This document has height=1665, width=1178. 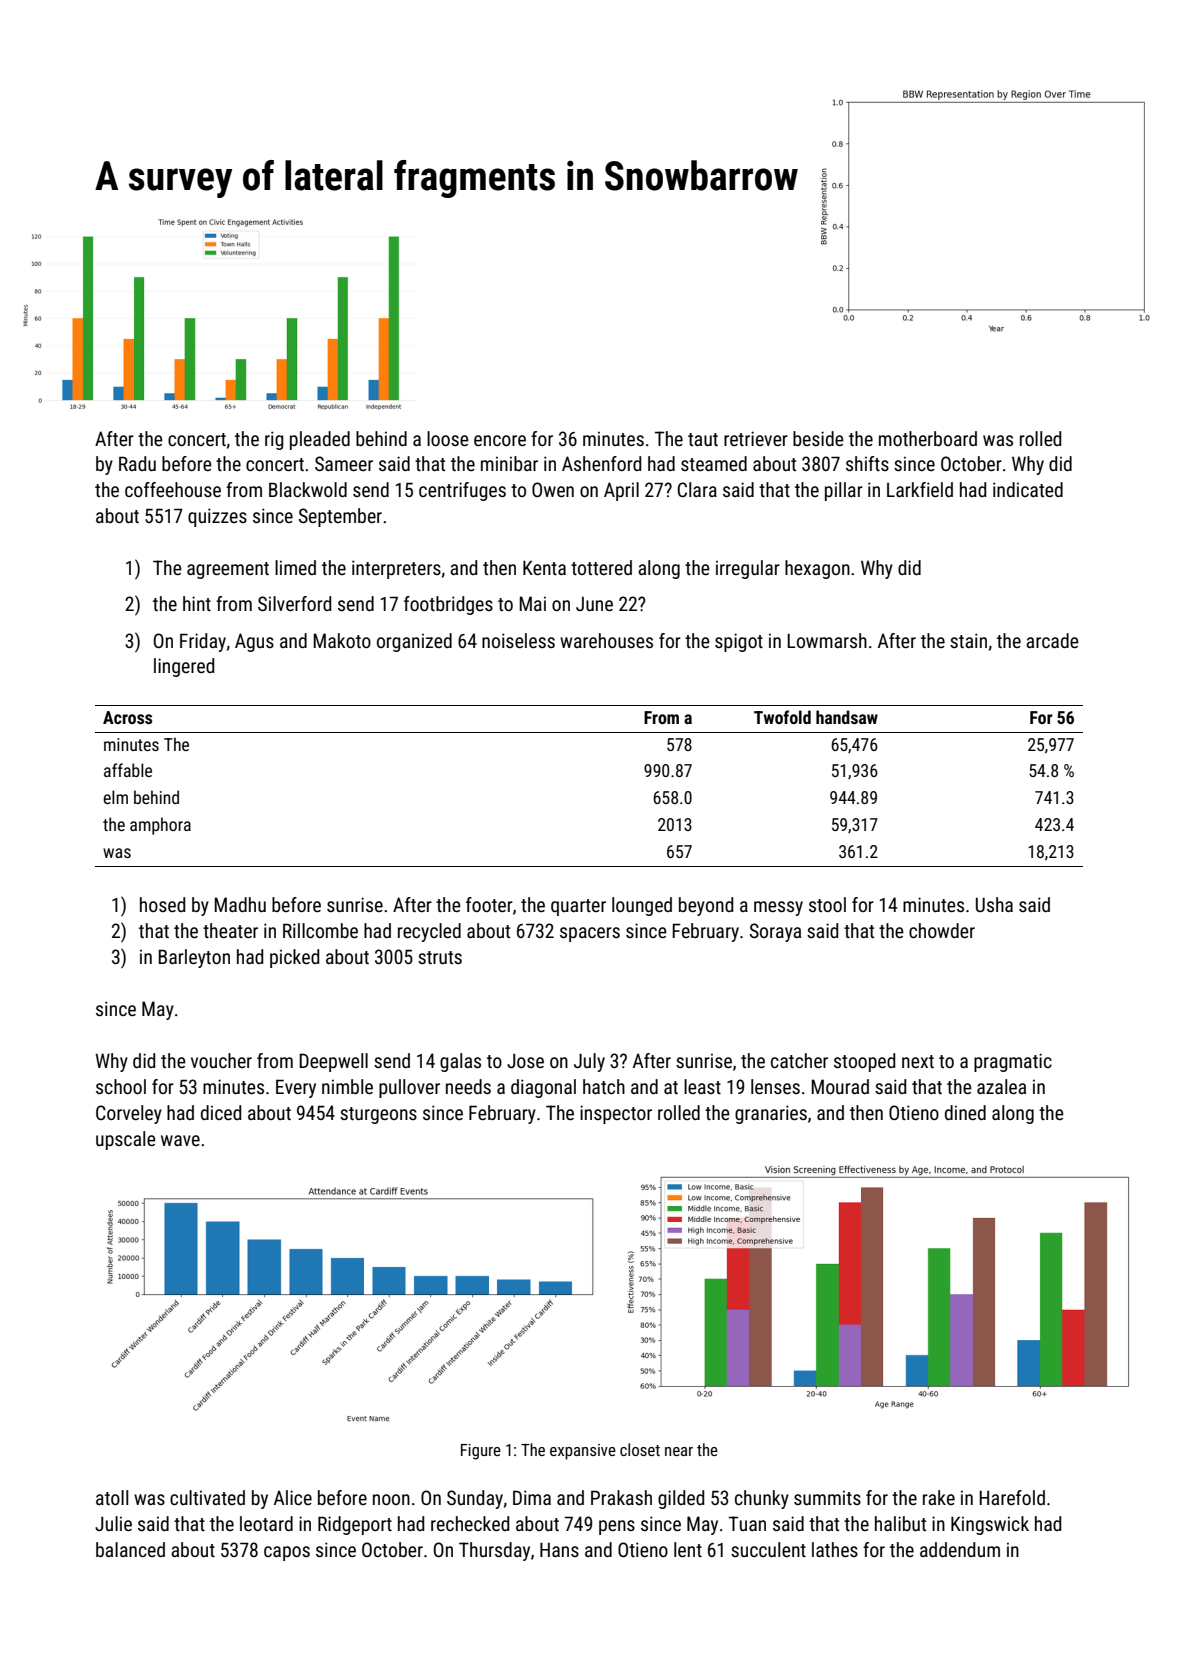 What do you see at coordinates (827, 640) in the document?
I see `Lowmarsh` at bounding box center [827, 640].
